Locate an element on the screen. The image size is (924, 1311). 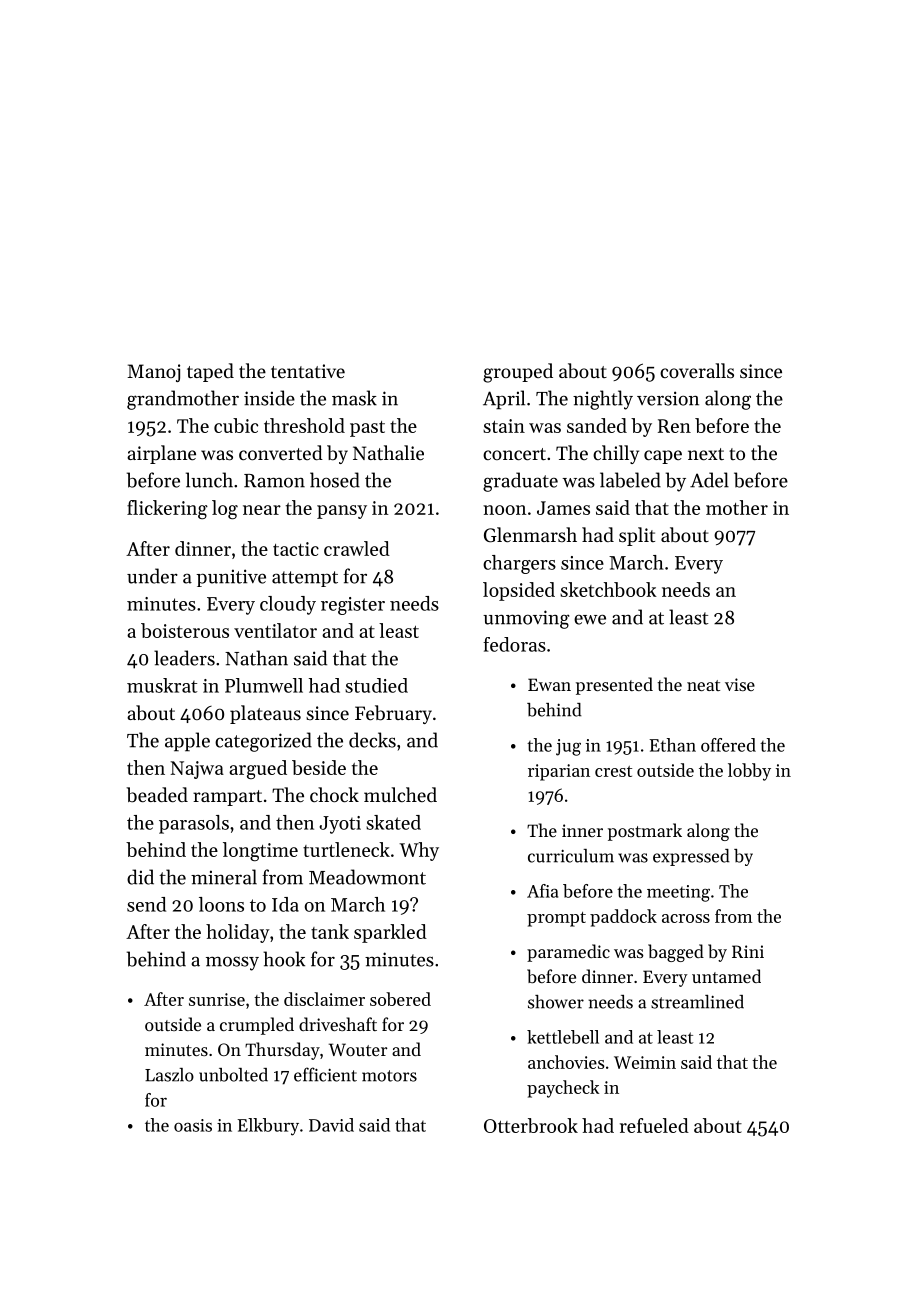
Glenmarsh is located at coordinates (530, 535).
